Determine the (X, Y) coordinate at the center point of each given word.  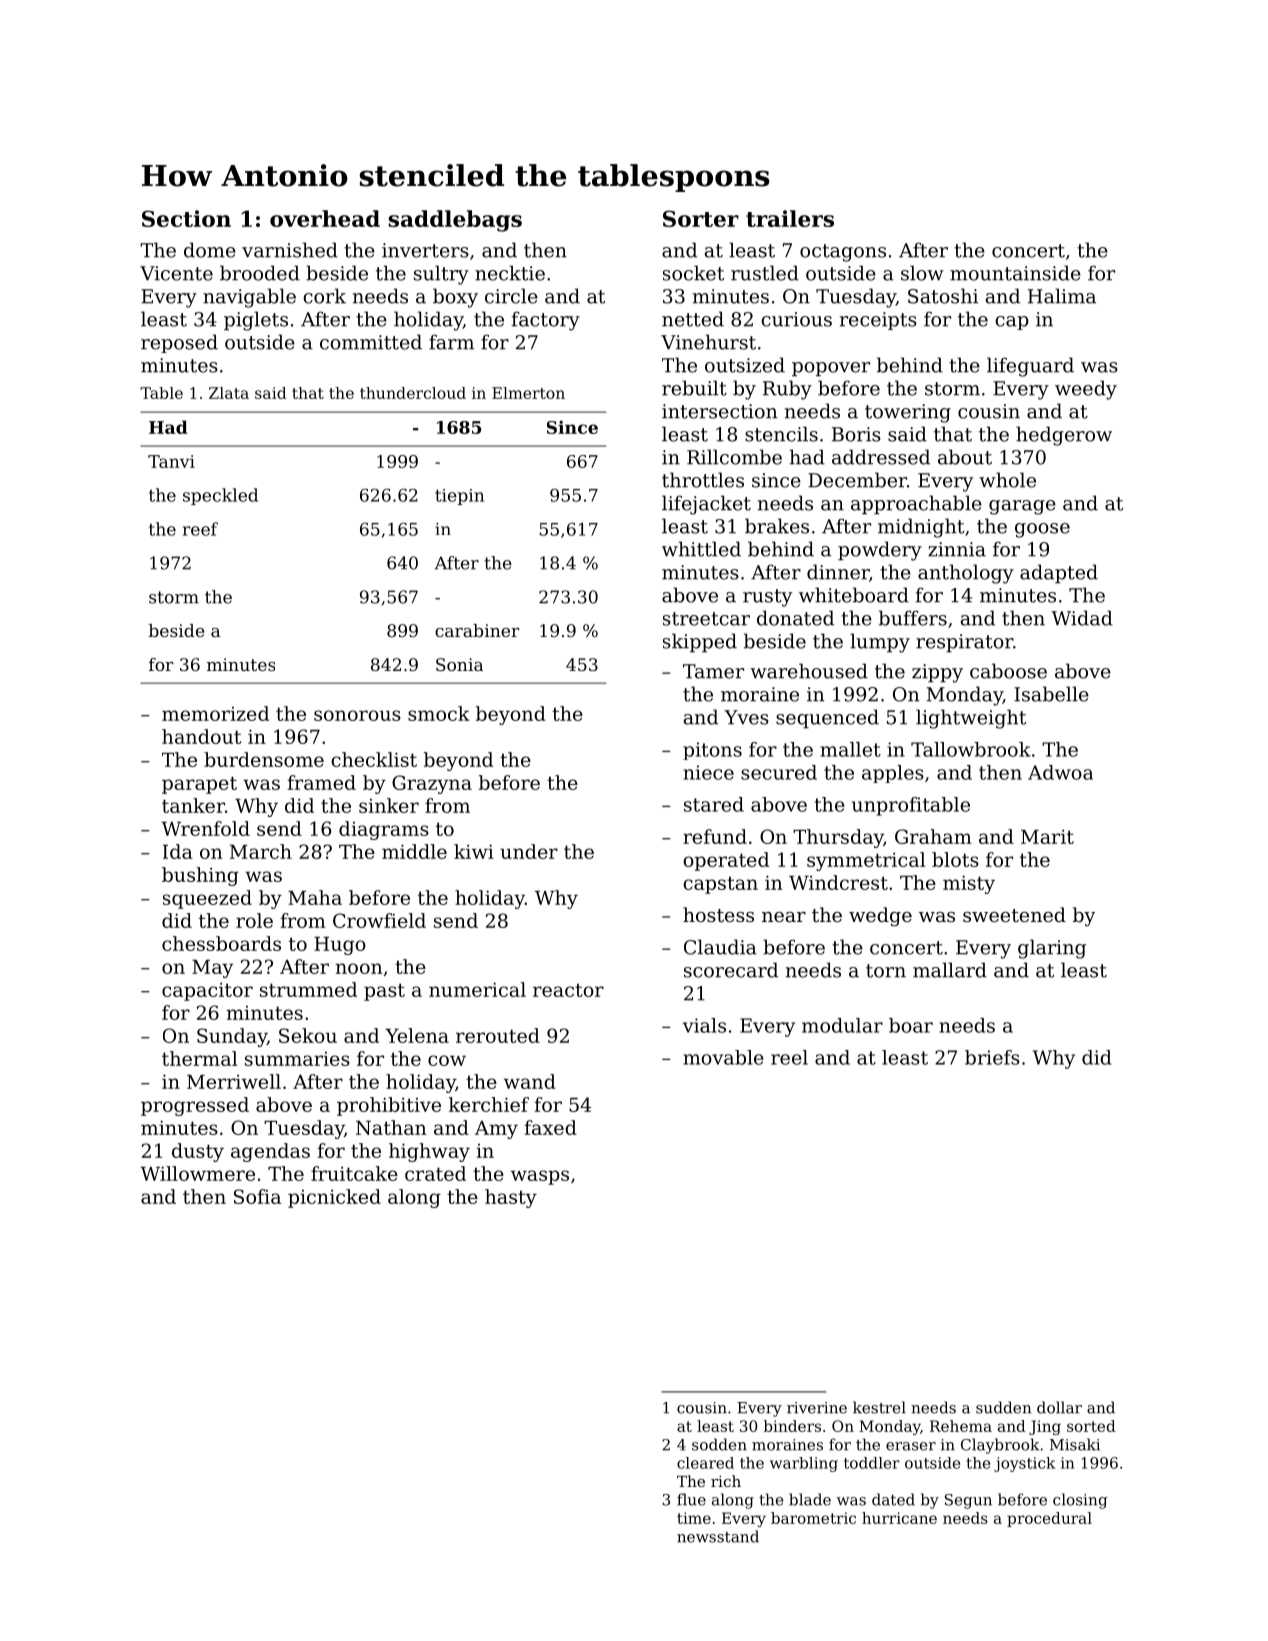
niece (708, 772)
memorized (215, 713)
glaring (1052, 949)
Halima (1062, 296)
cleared (705, 1463)
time (694, 1518)
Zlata (229, 393)
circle (511, 296)
